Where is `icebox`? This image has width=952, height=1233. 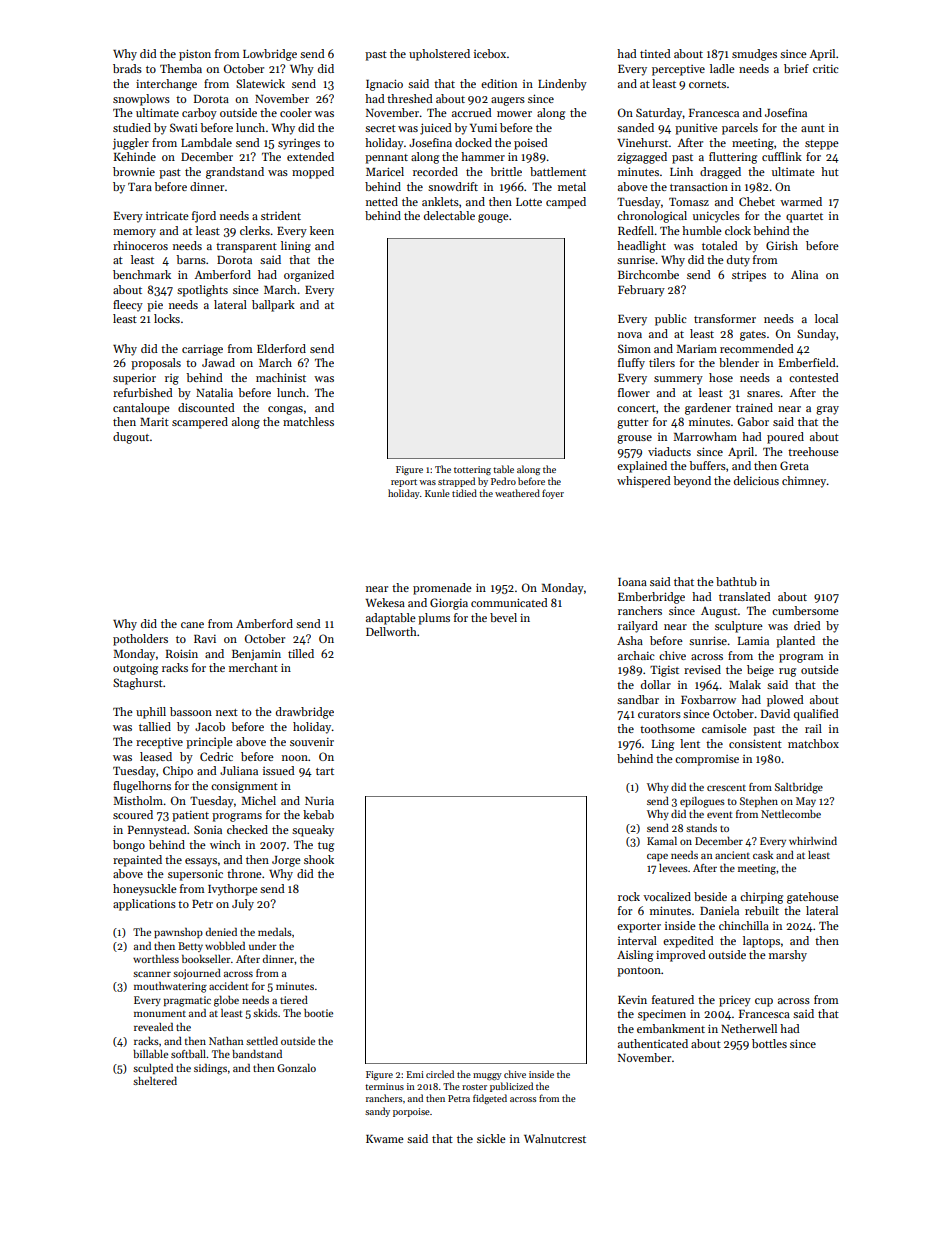
icebox is located at coordinates (490, 53).
